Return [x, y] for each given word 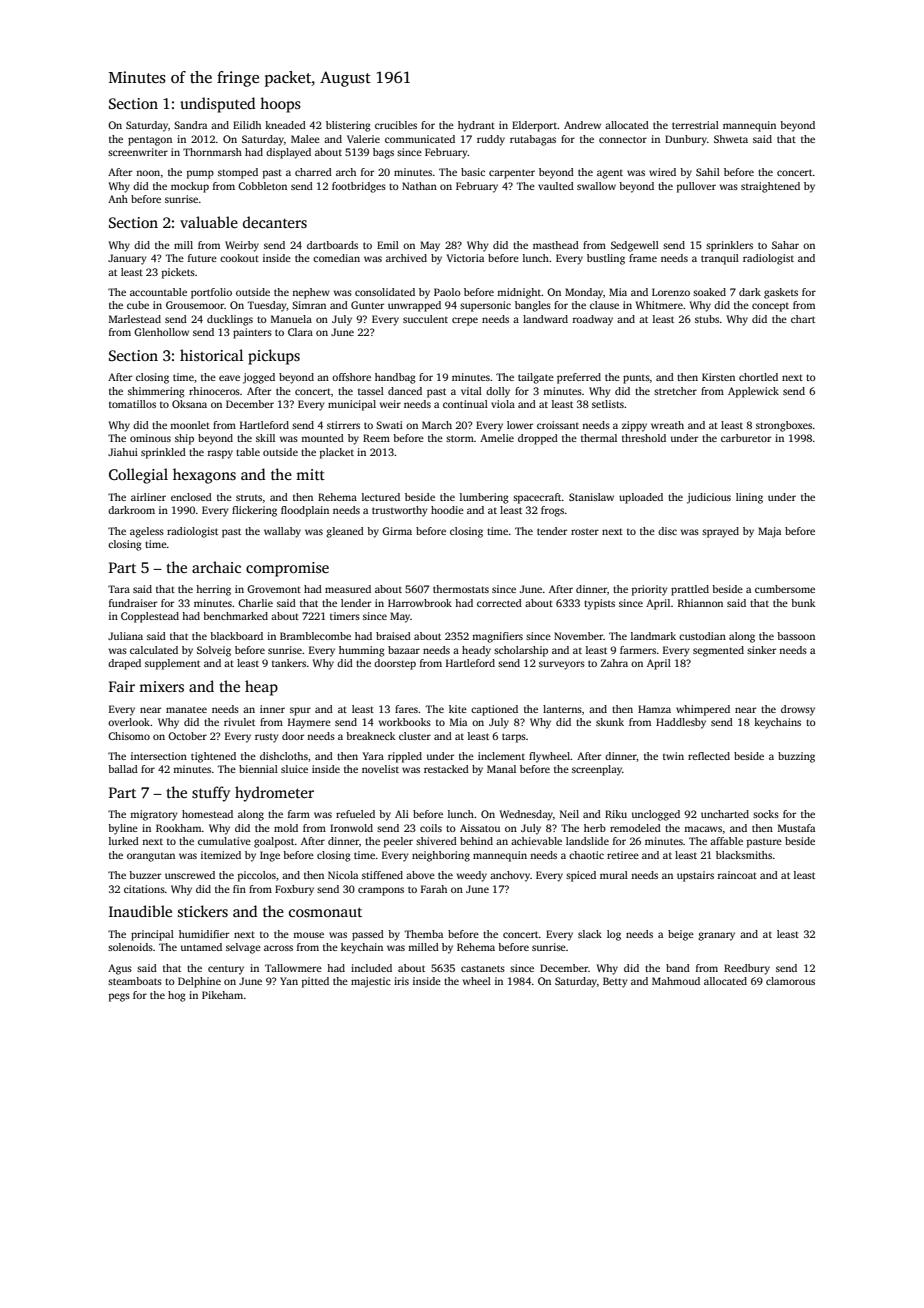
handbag [395, 378]
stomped [238, 173]
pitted [315, 982]
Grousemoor [195, 305]
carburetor [746, 438]
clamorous [790, 981]
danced [405, 391]
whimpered [703, 710]
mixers [161, 686]
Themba [423, 934]
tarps [514, 738]
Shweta [731, 139]
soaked [709, 292]
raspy [220, 454]
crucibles [396, 125]
